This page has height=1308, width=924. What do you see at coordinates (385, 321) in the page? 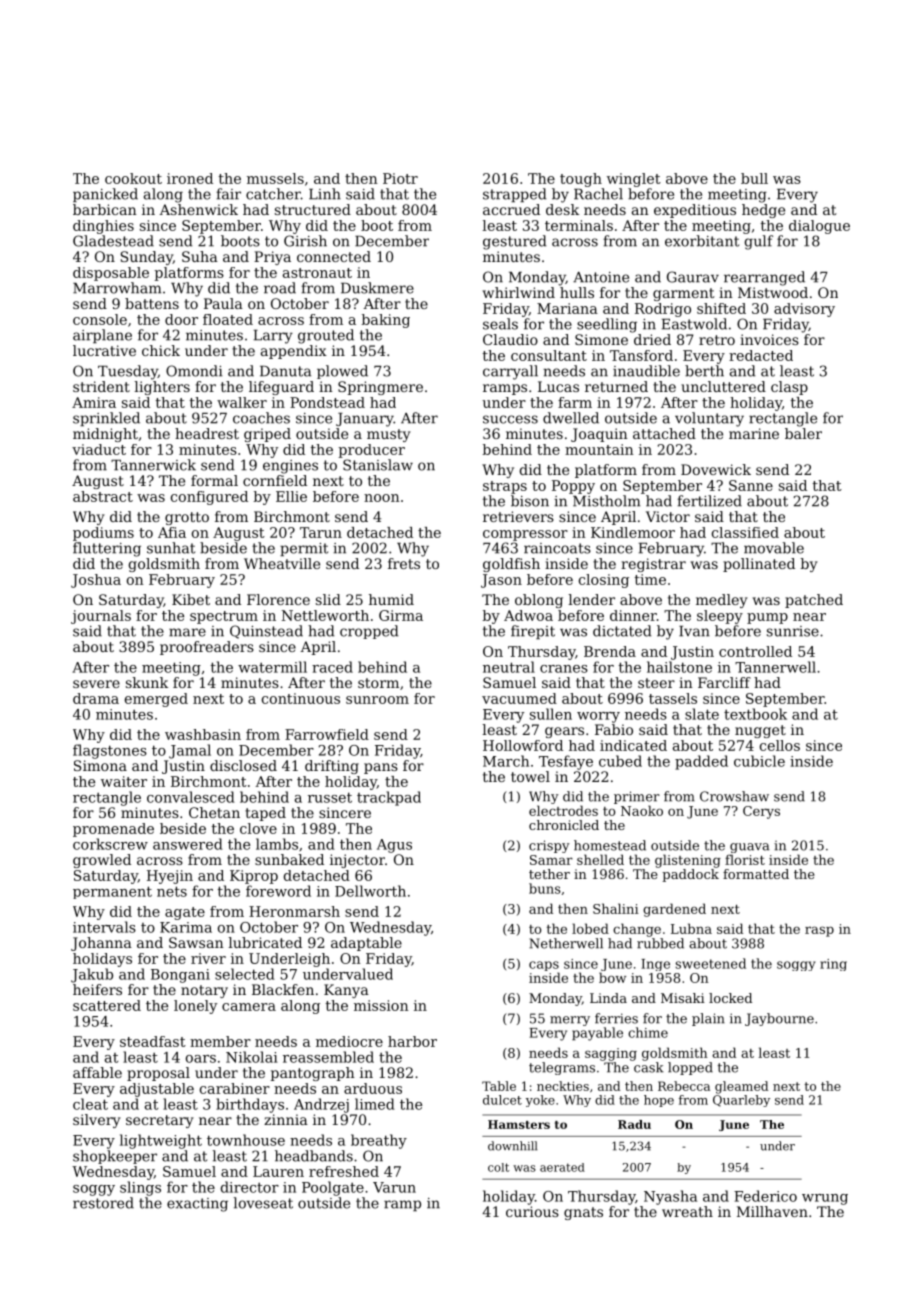
I see `baking` at bounding box center [385, 321].
